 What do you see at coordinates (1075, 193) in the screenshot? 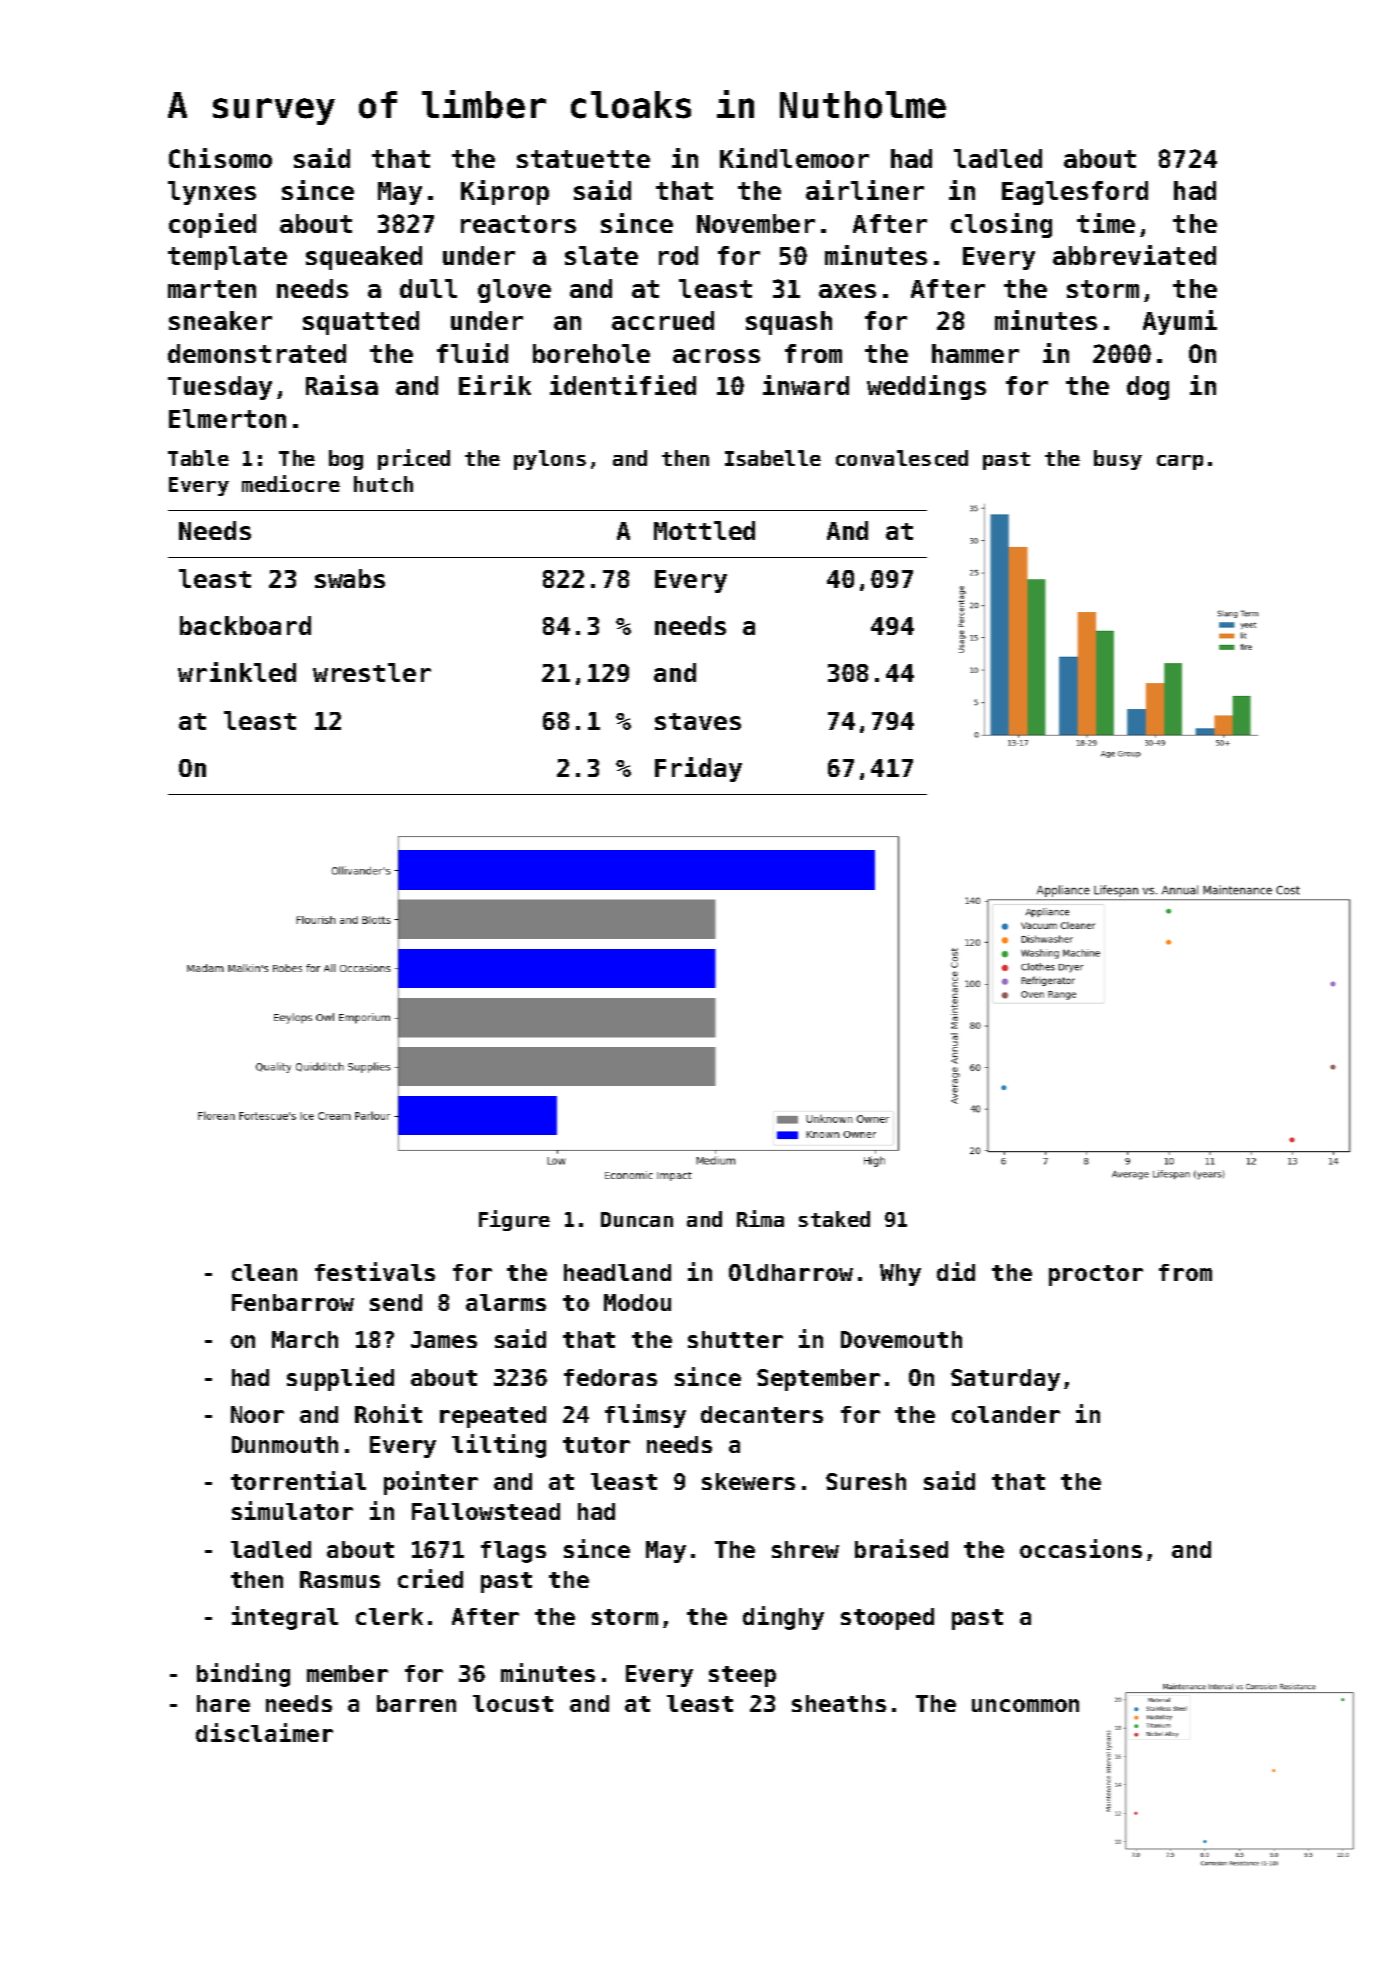
I see `Eaglesford` at bounding box center [1075, 193].
